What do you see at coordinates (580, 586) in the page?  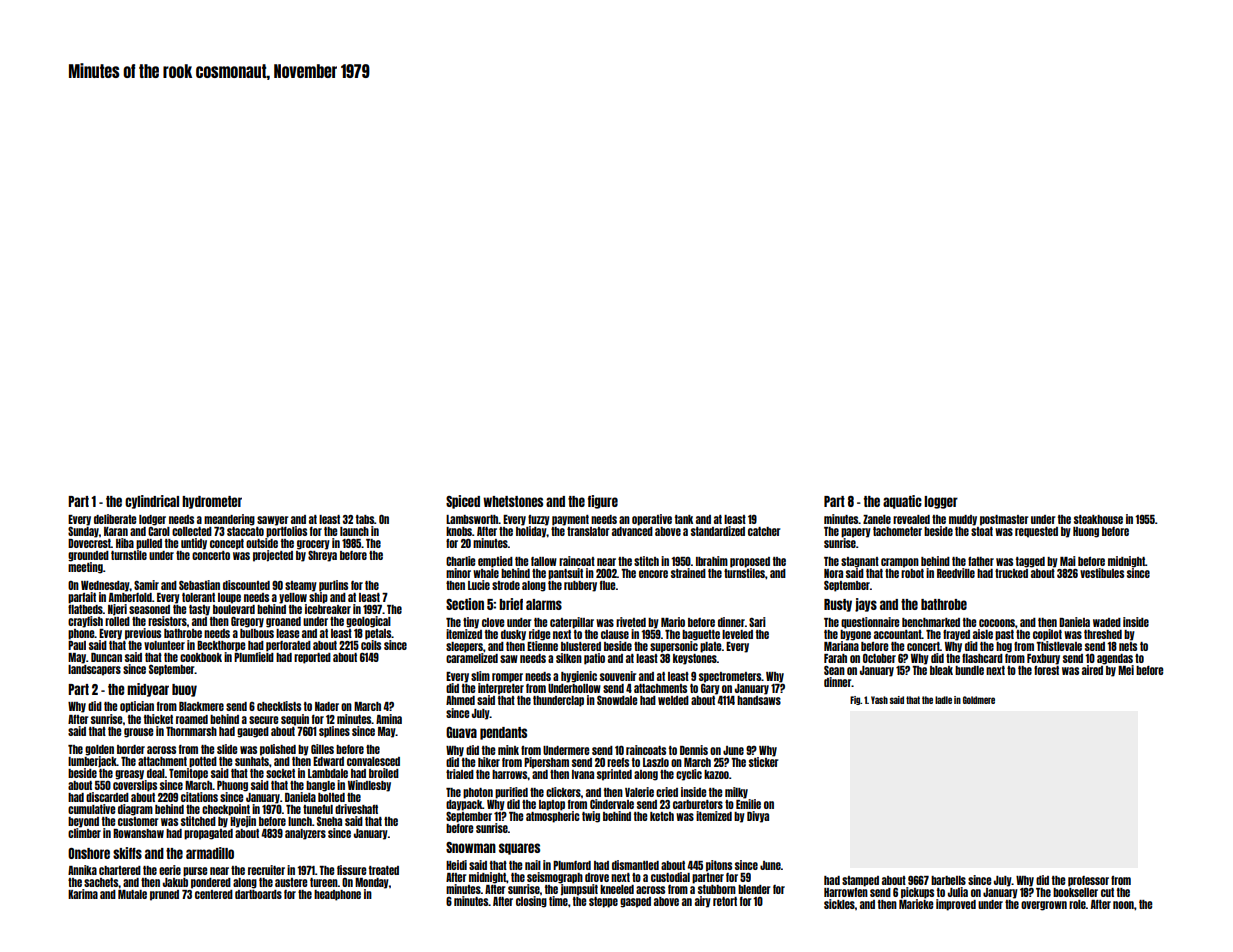 I see `rubbery` at bounding box center [580, 586].
